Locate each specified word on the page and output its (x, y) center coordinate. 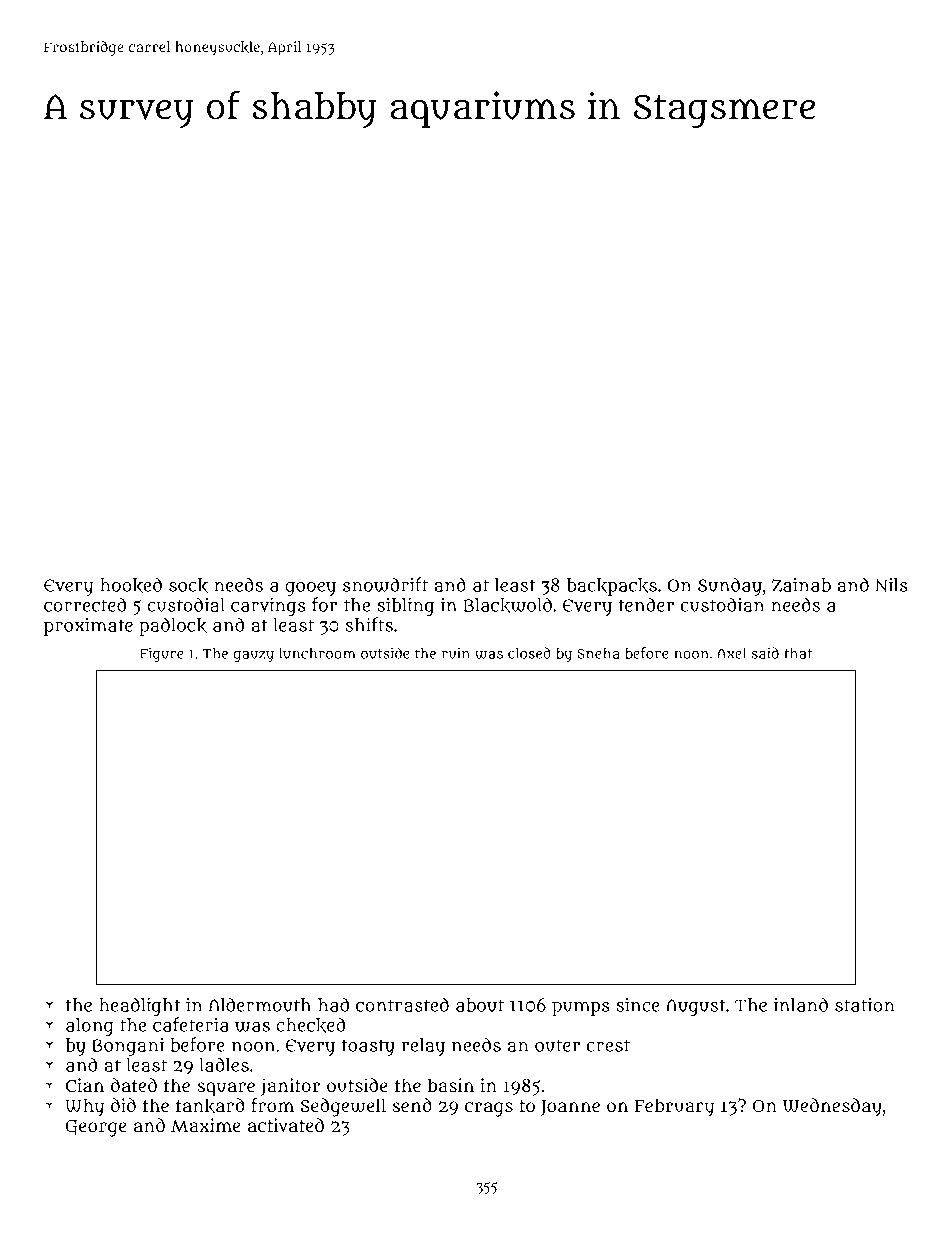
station (865, 1005)
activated (286, 1125)
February (674, 1107)
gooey (310, 589)
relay (423, 1047)
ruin (456, 653)
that (798, 653)
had (333, 1004)
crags (489, 1109)
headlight (140, 1006)
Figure (162, 654)
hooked (131, 585)
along (90, 1027)
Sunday (730, 586)
